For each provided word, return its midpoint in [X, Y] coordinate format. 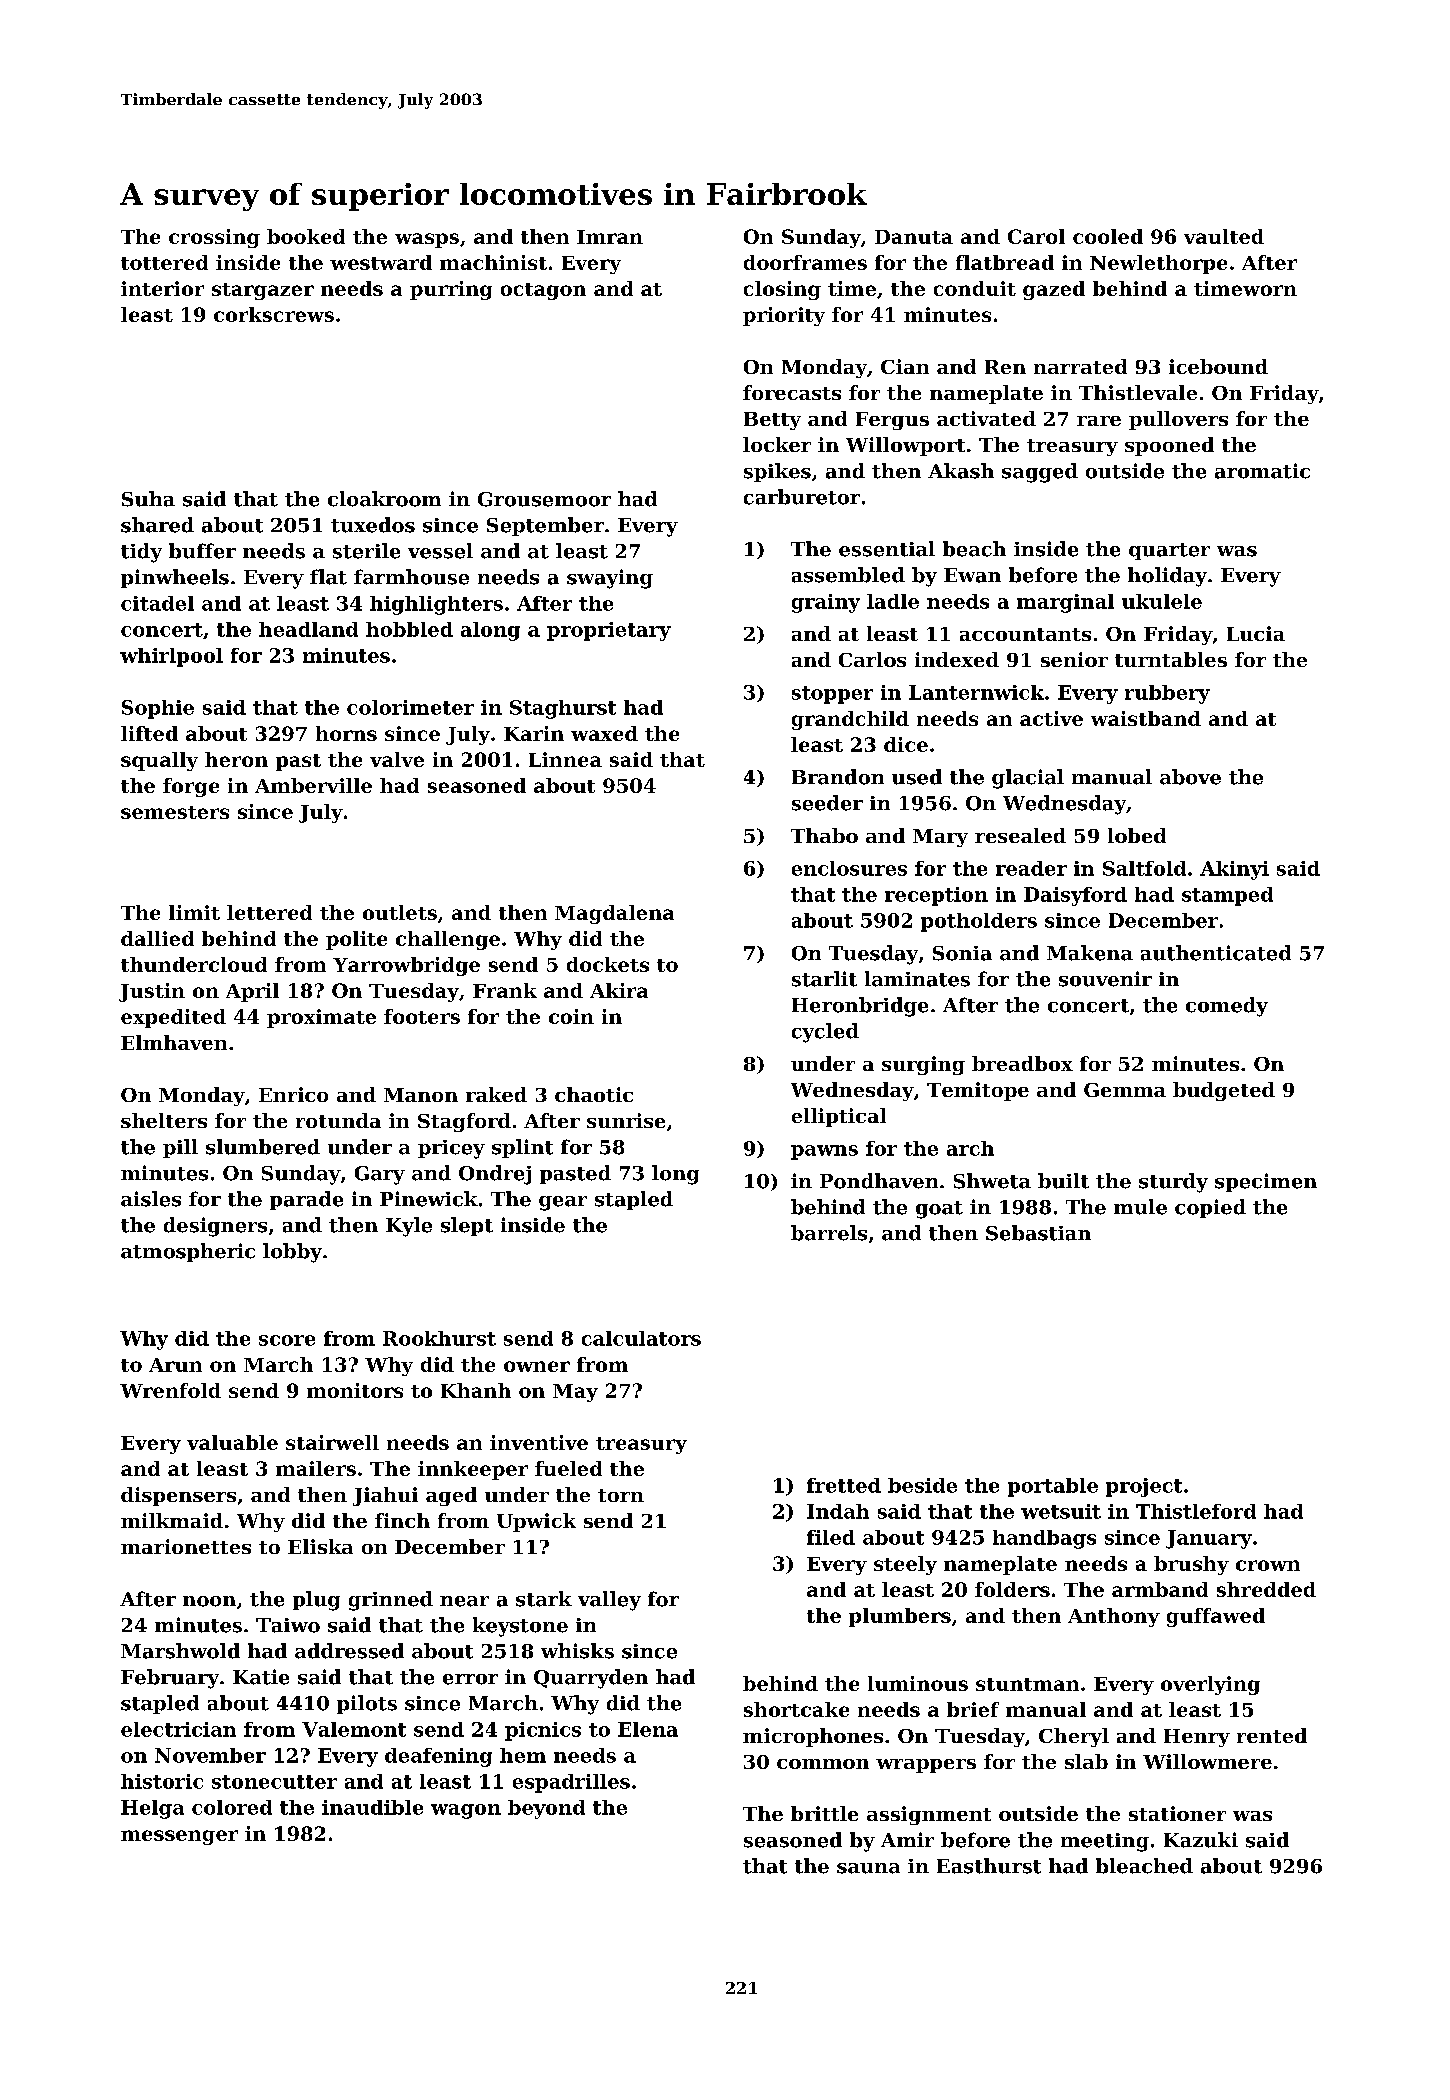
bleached [1144, 1866]
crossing [214, 238]
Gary [380, 1175]
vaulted [1224, 236]
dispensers [178, 1496]
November [210, 1755]
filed [831, 1537]
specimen [1266, 1182]
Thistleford [1196, 1511]
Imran [610, 237]
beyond [546, 1809]
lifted [149, 733]
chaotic [594, 1094]
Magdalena [614, 914]
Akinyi [1234, 870]
